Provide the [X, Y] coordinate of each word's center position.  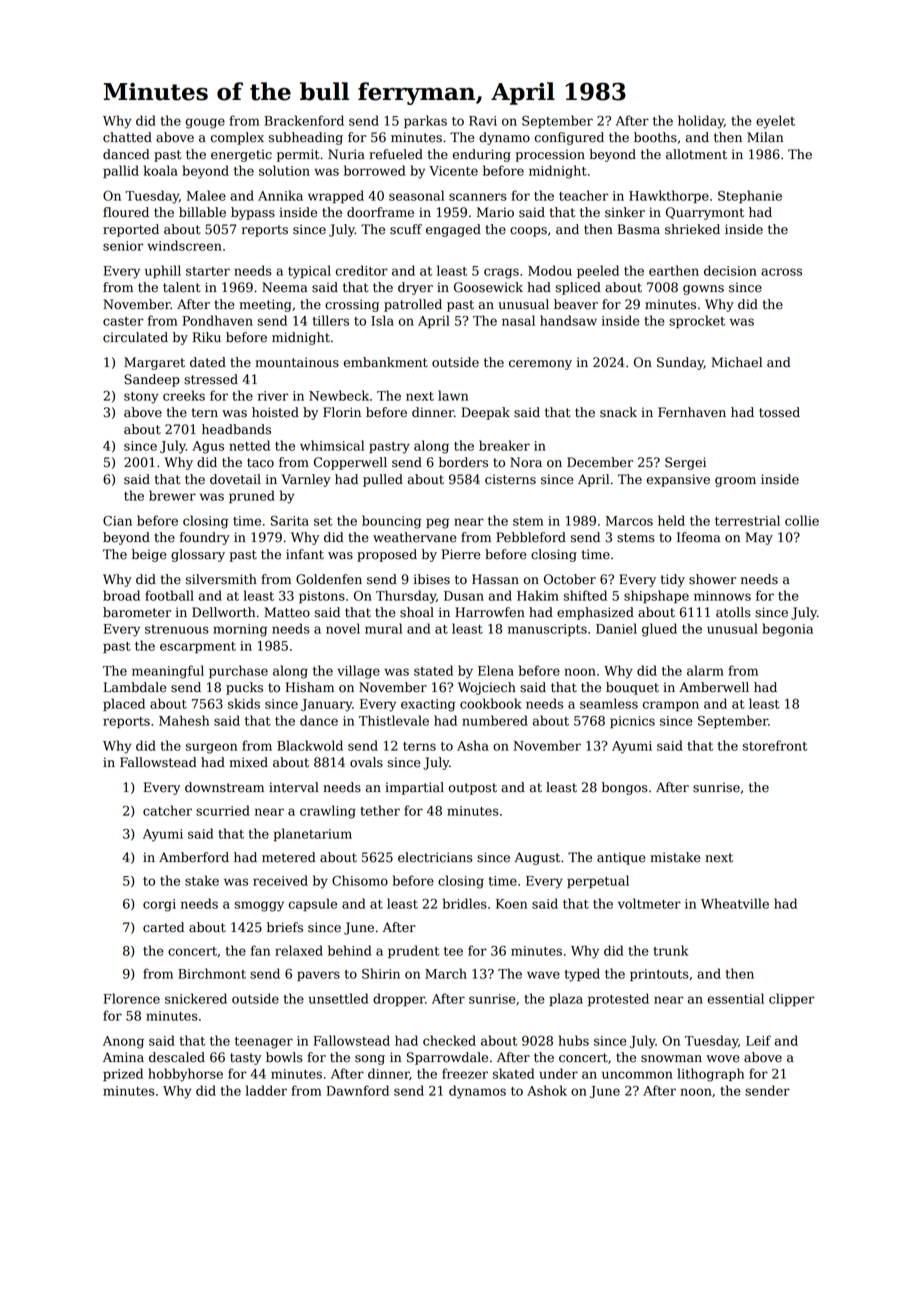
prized [123, 1074]
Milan [765, 137]
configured [569, 138]
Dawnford [357, 1090]
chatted [127, 137]
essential [736, 998]
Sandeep [152, 380]
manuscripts [547, 630]
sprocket [697, 321]
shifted [585, 595]
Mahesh [184, 720]
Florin [342, 412]
